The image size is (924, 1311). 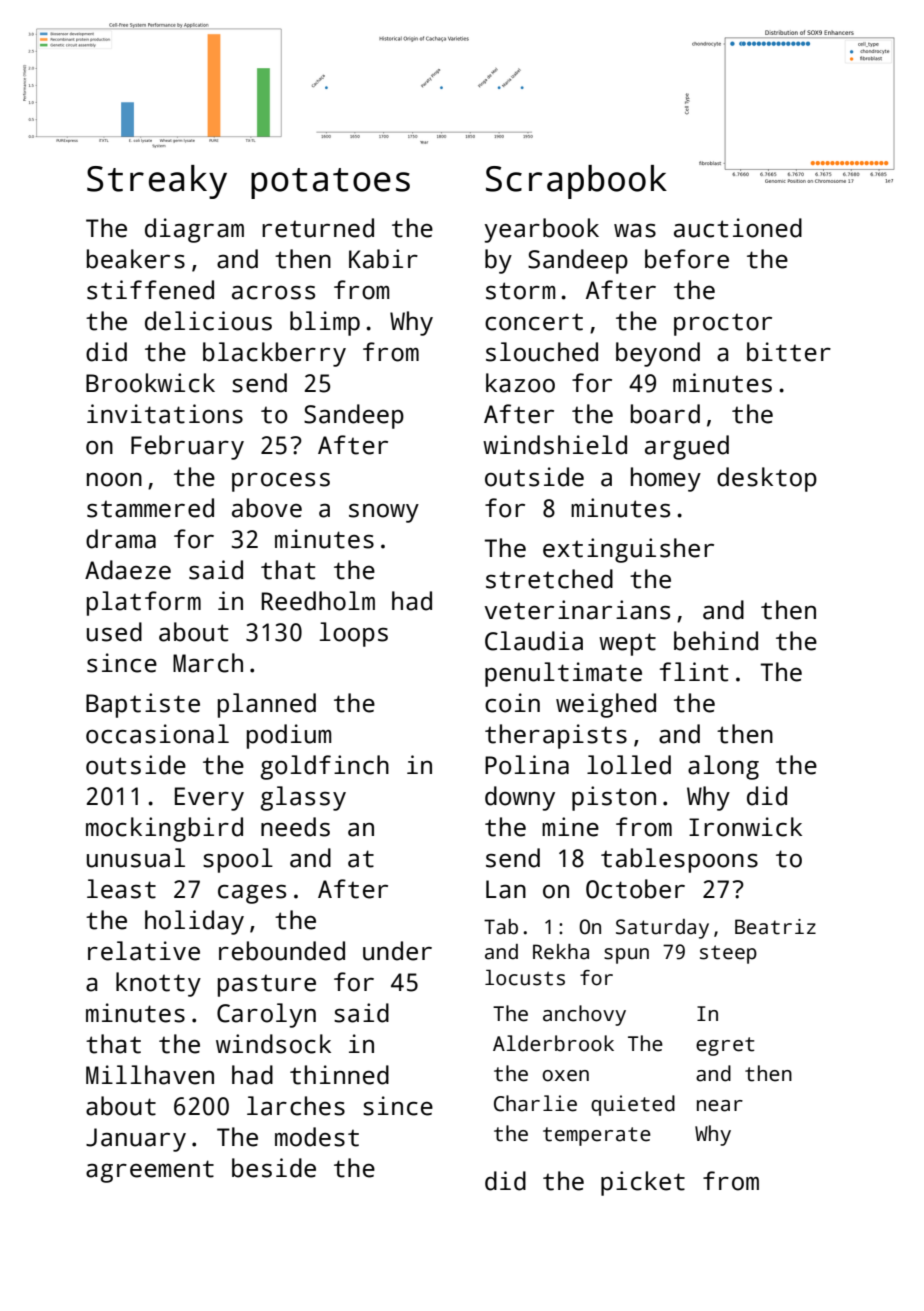 I want to click on extinguisher, so click(x=628, y=550).
